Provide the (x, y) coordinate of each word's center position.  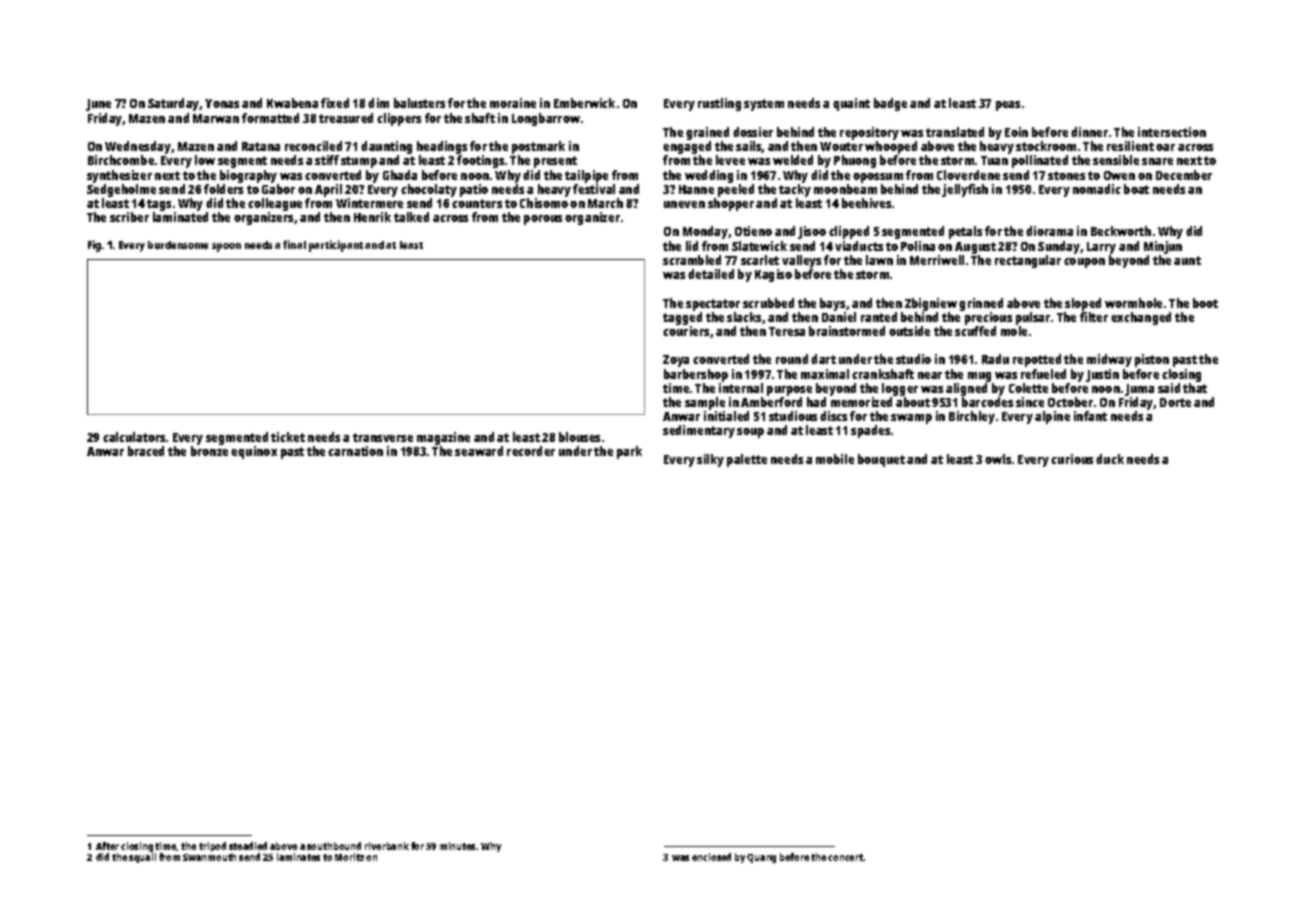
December (1184, 175)
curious (1072, 459)
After (107, 846)
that (1195, 388)
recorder (531, 451)
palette (747, 460)
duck (1110, 459)
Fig (94, 246)
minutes (457, 846)
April (328, 190)
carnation (355, 451)
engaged (687, 147)
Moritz (349, 857)
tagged (682, 318)
